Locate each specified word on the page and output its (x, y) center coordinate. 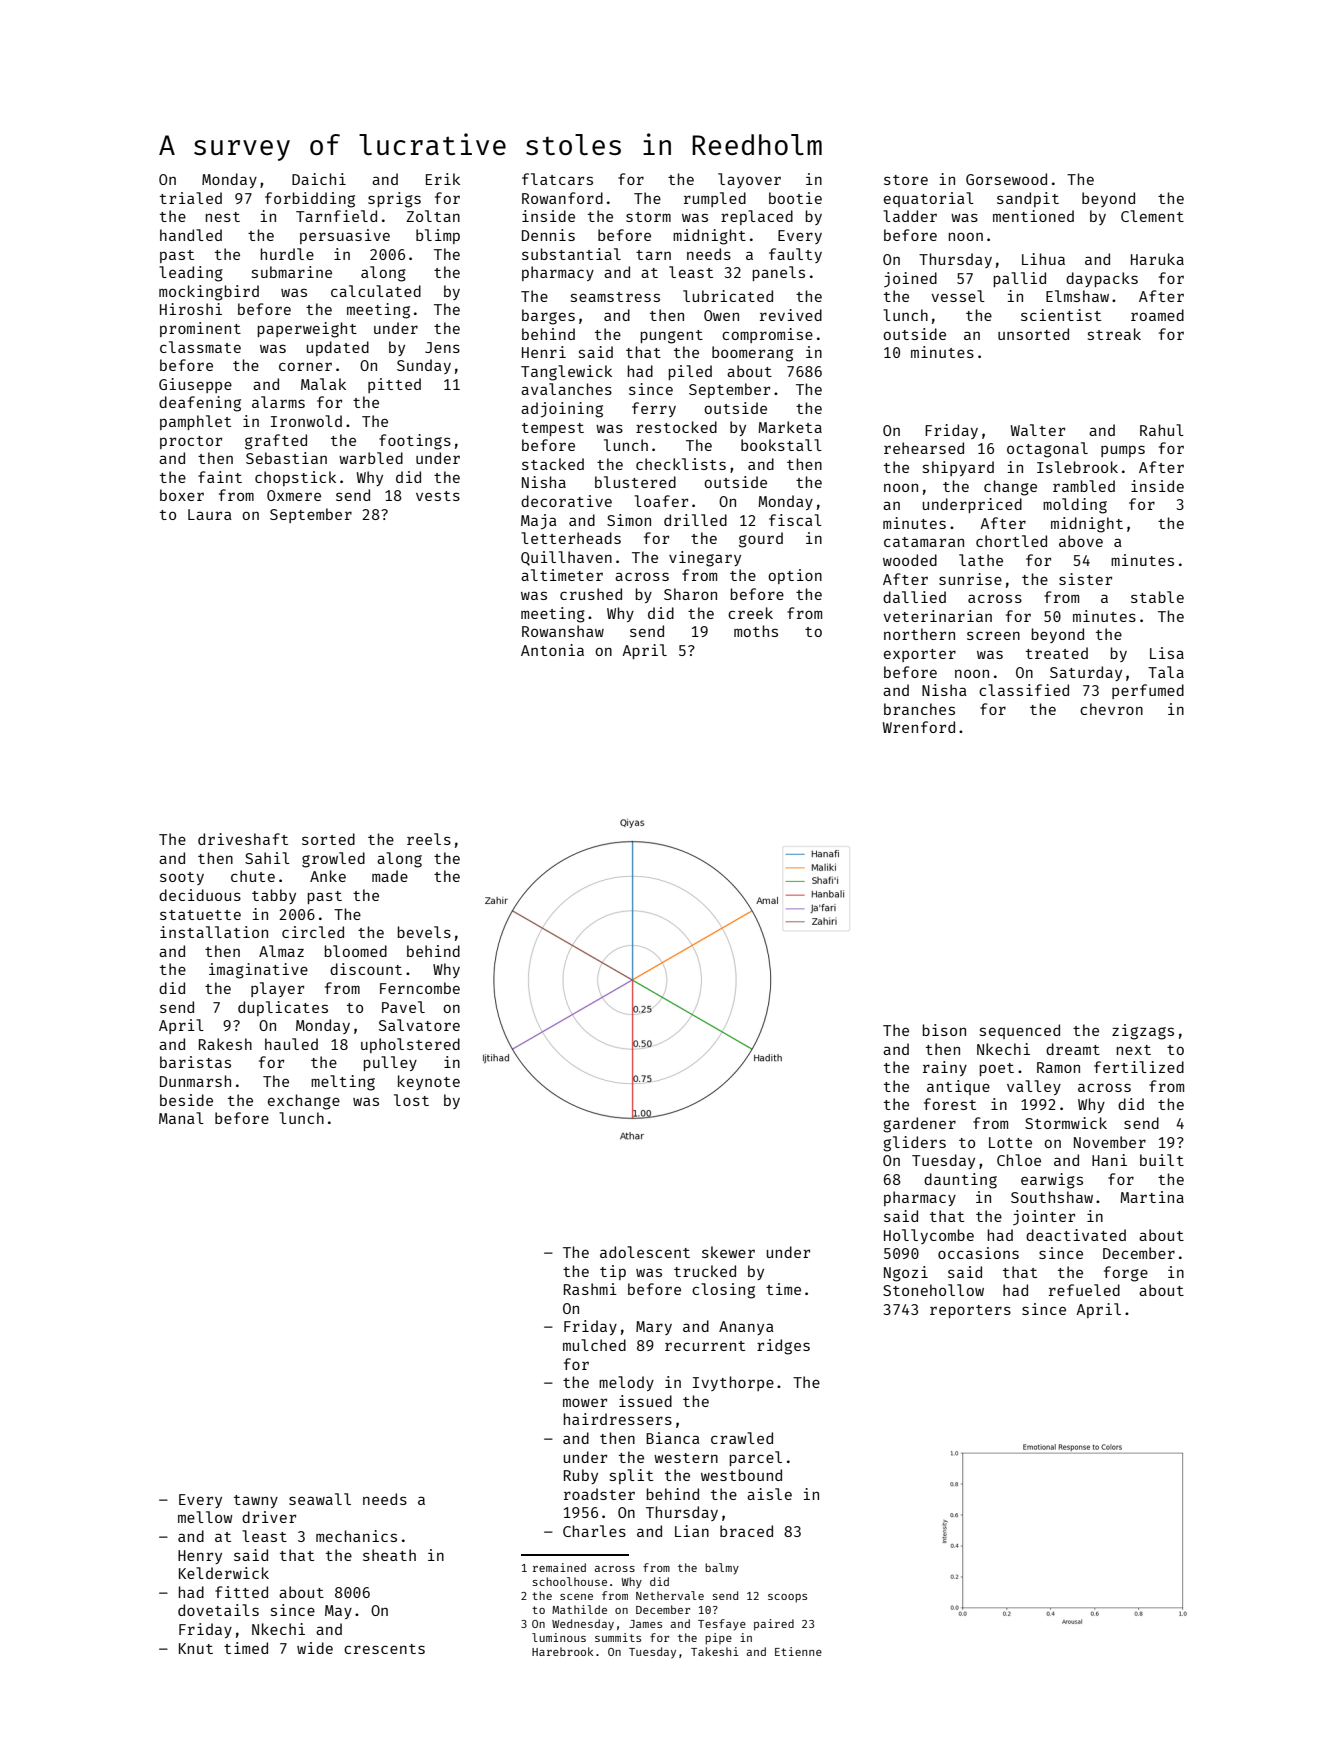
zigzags (1143, 1032)
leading (191, 274)
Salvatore (419, 1025)
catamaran (924, 542)
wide (315, 1648)
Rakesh (225, 1044)
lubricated (728, 296)
